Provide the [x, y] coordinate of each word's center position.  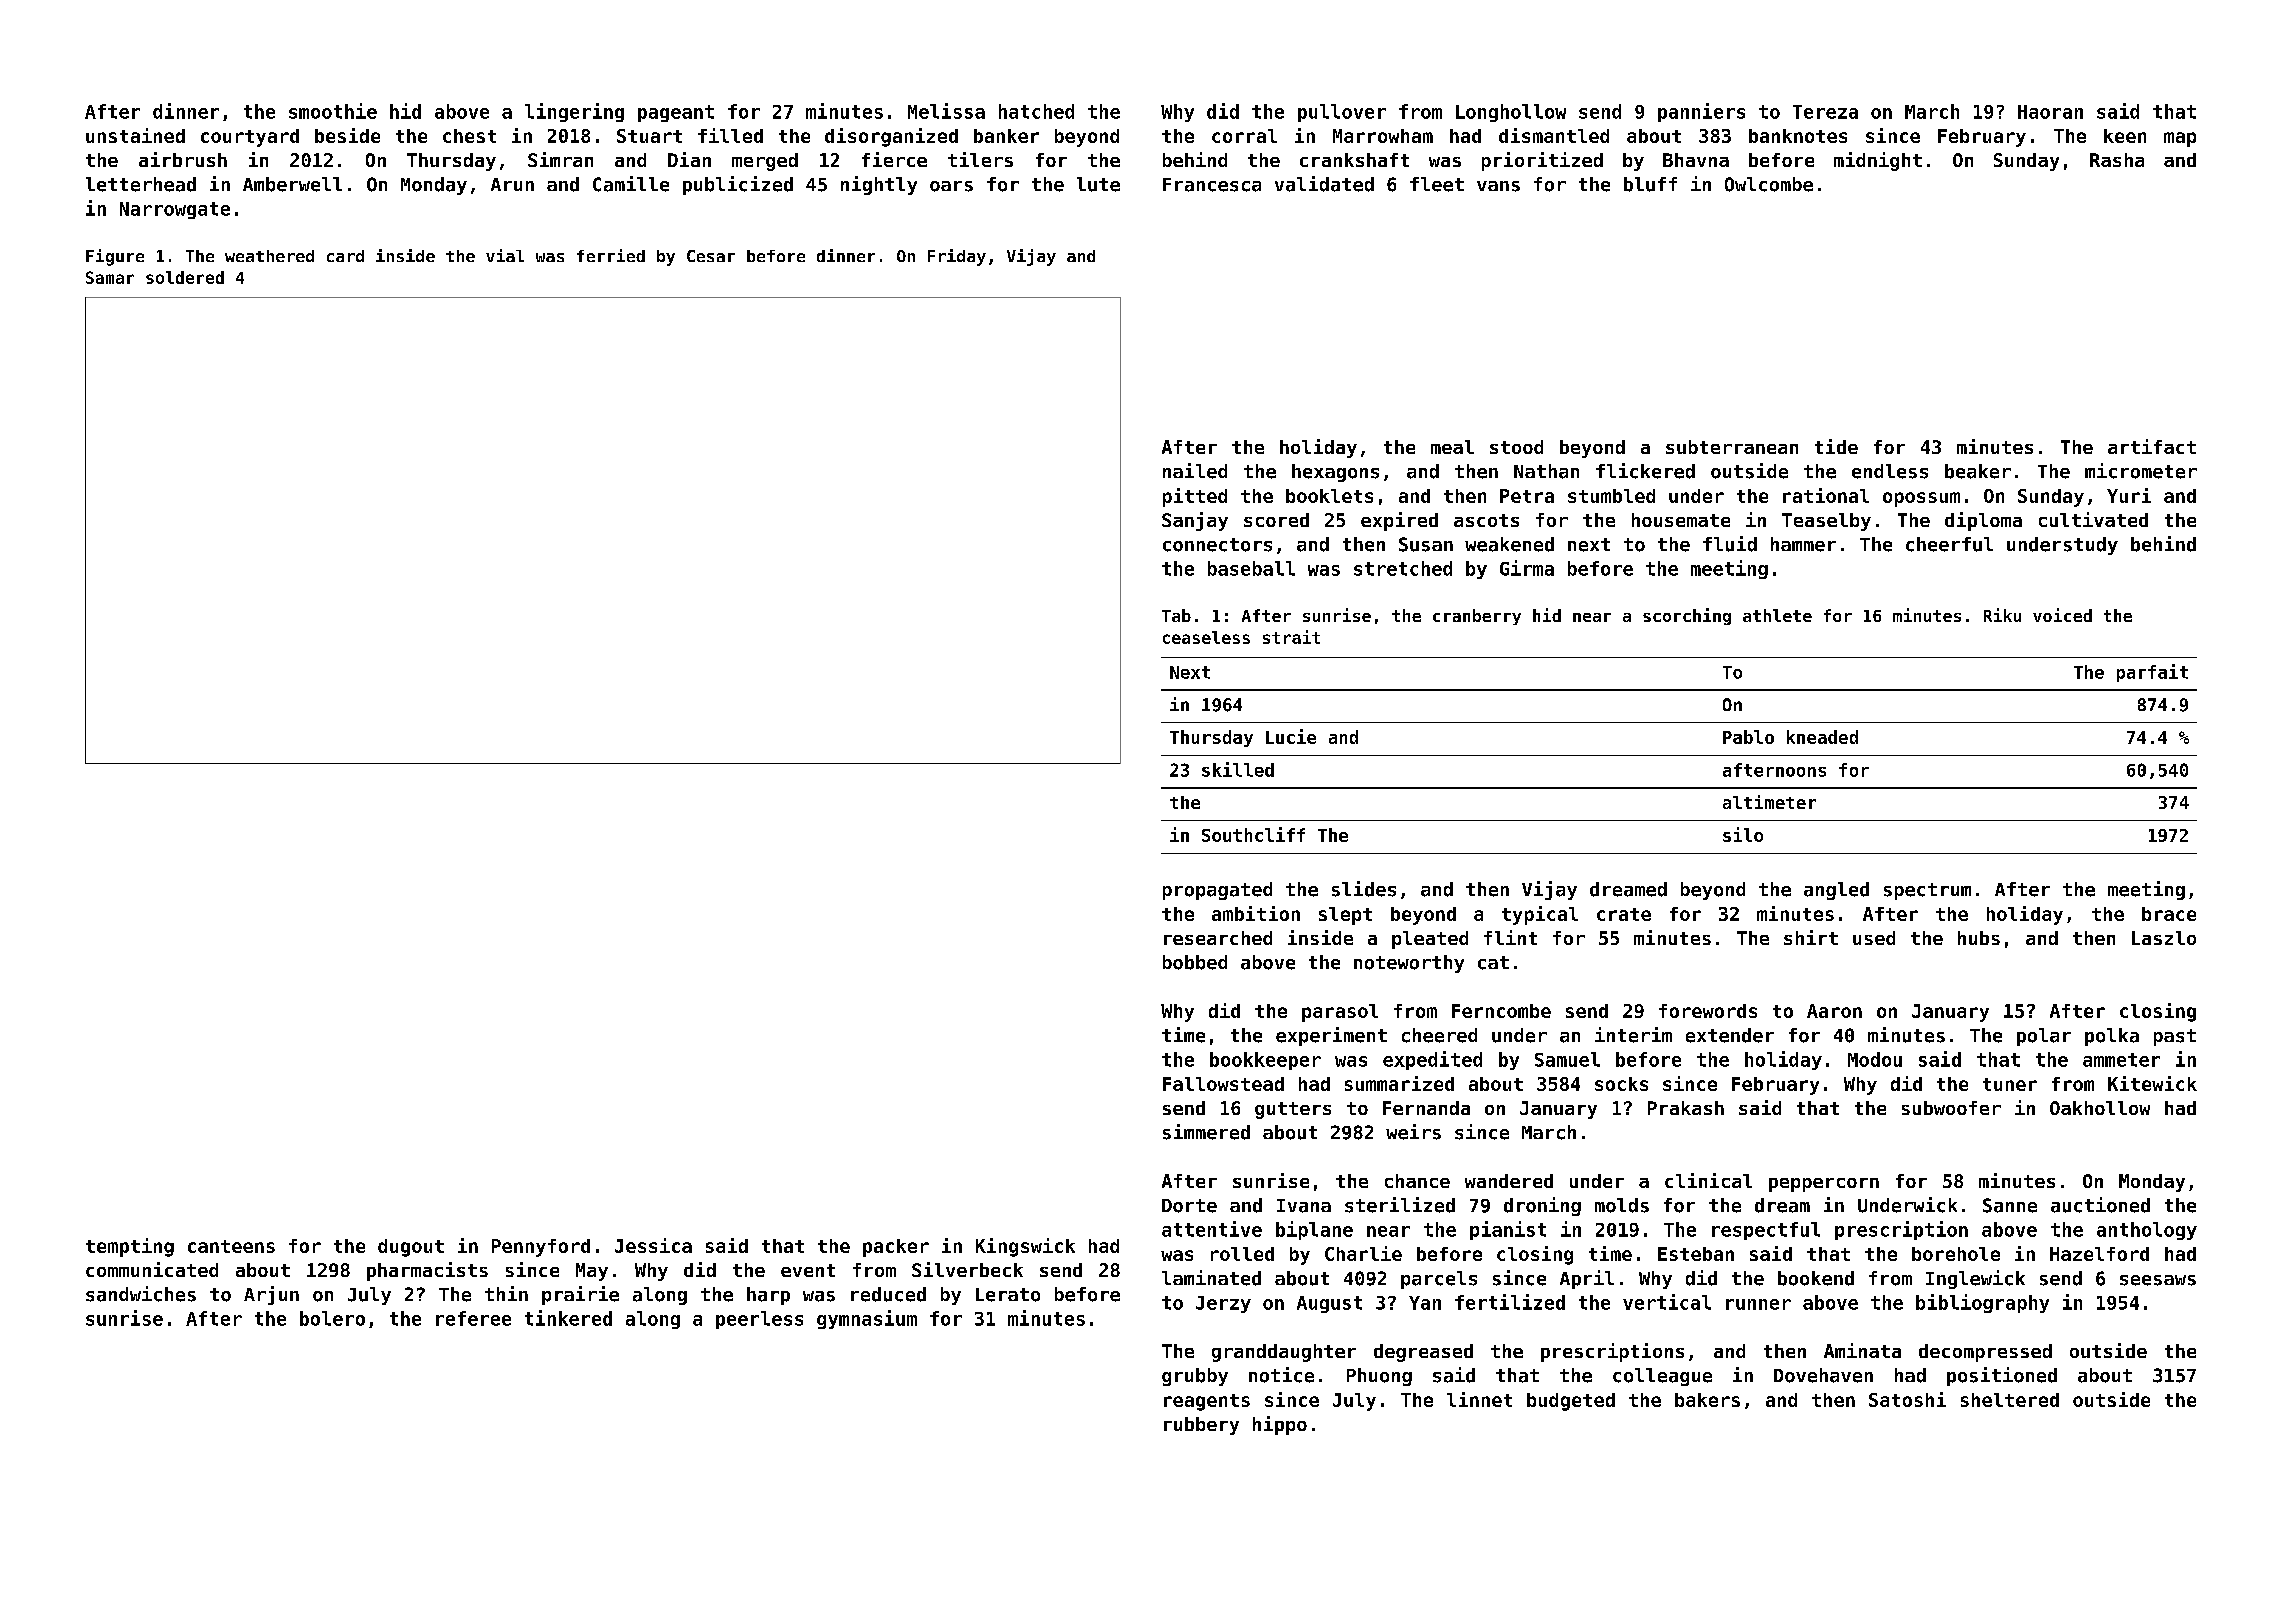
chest [469, 136]
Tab [1176, 615]
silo [1743, 834]
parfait [2152, 673]
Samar [110, 277]
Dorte [1189, 1206]
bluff [1650, 184]
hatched [1036, 111]
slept [1345, 916]
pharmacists [427, 1271]
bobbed [1195, 962]
